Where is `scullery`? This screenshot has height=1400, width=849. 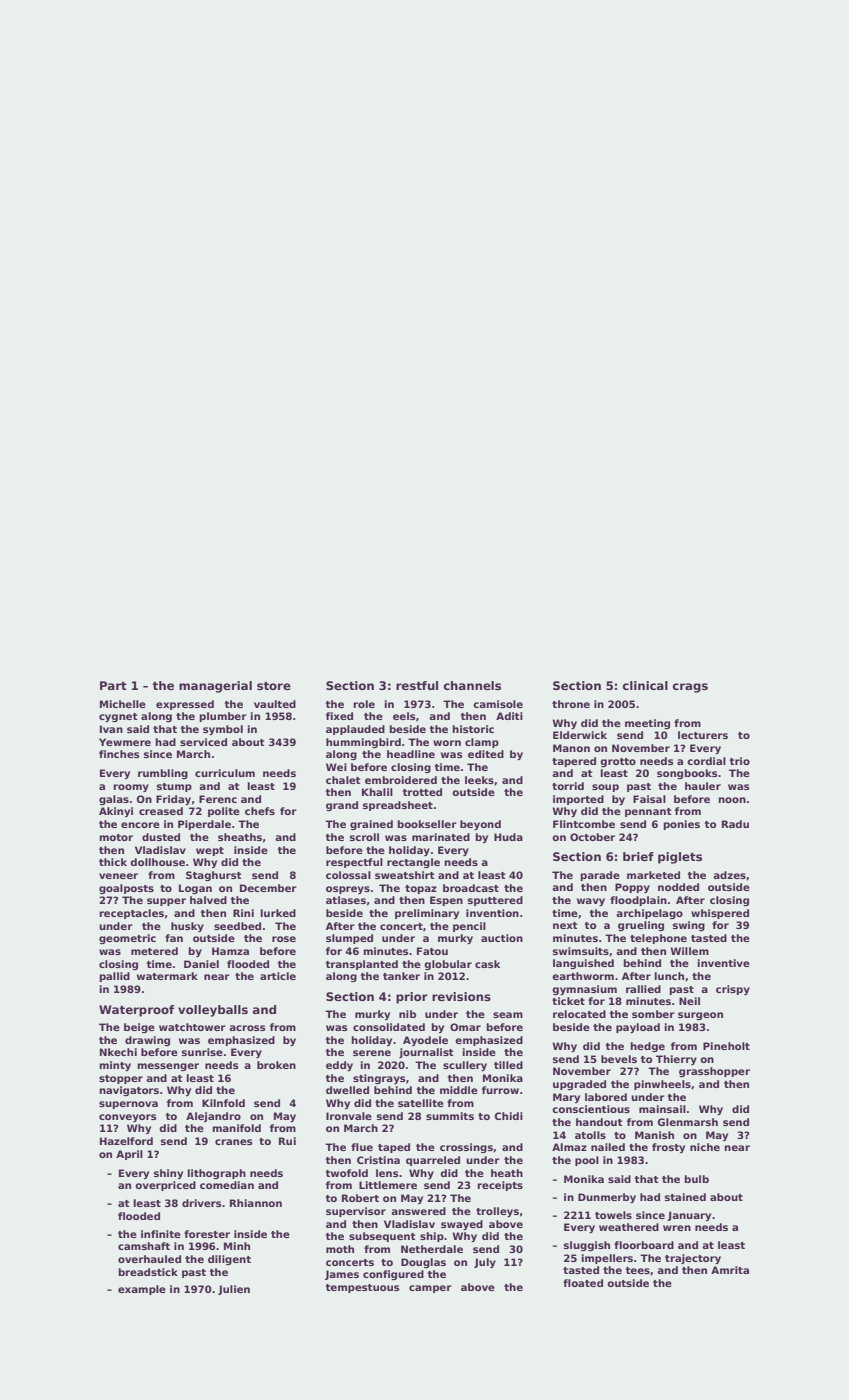
scullery is located at coordinates (465, 1066).
